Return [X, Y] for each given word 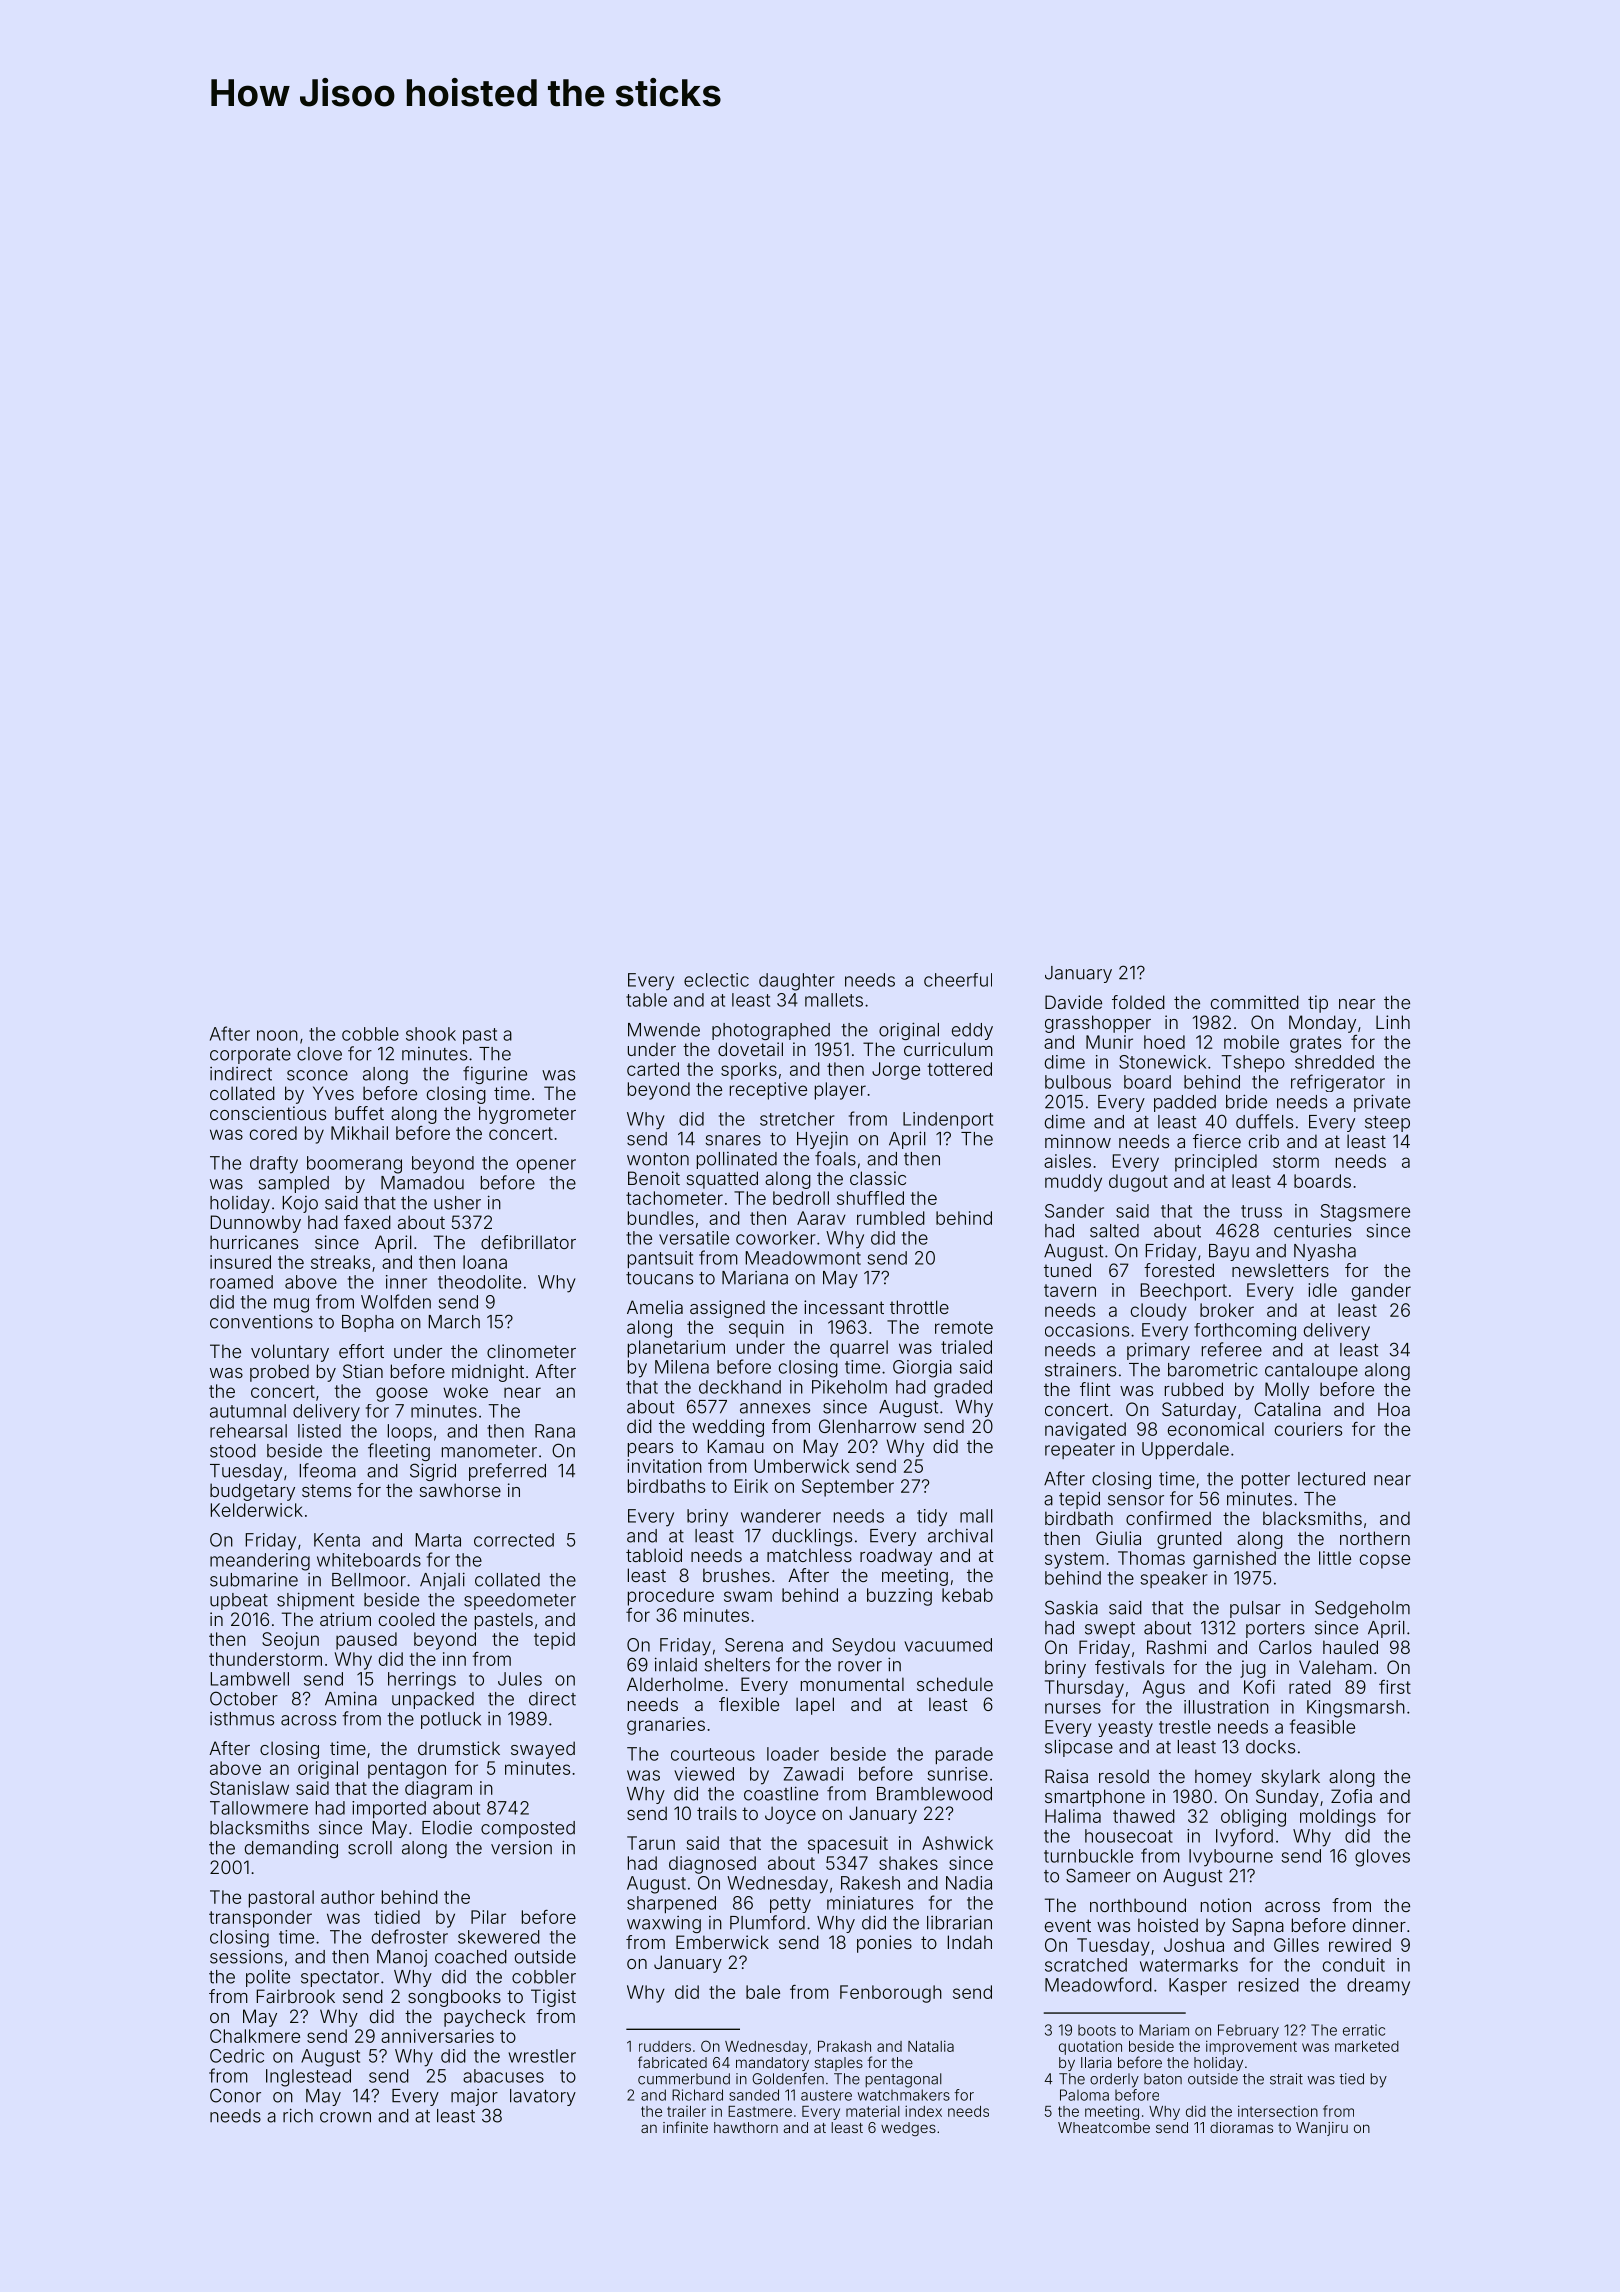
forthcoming [1245, 1332]
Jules [520, 1679]
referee [1232, 1349]
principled [1216, 1163]
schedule [955, 1684]
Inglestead [308, 2078]
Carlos [1285, 1647]
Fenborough [891, 1994]
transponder [260, 1919]
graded [963, 1389]
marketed [1367, 2046]
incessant [844, 1307]
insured [240, 1262]
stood [233, 1451]
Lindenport [948, 1120]
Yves [333, 1093]
